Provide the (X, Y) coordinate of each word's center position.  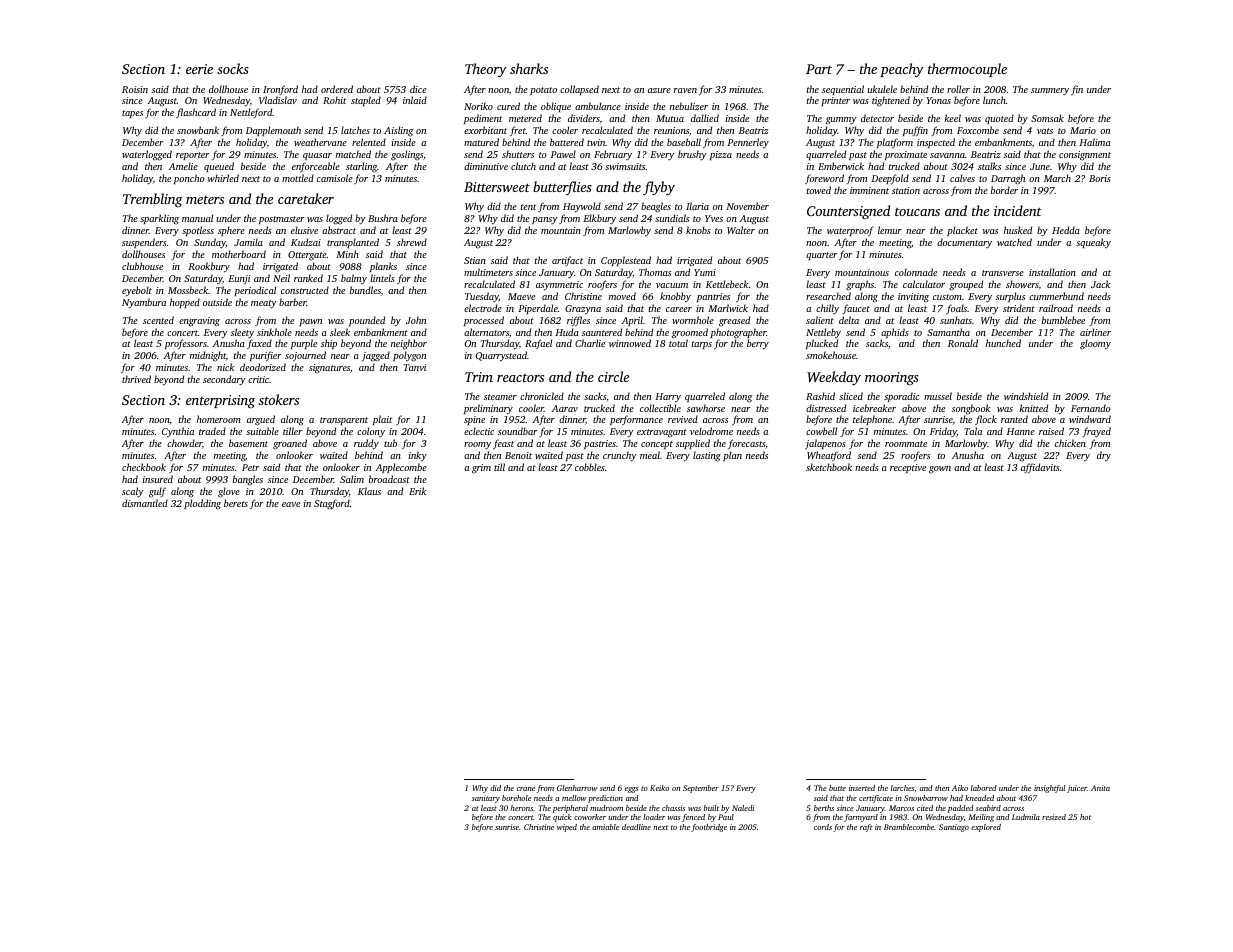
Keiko (659, 788)
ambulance (598, 106)
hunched (1003, 343)
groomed (690, 333)
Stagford (332, 504)
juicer (1077, 789)
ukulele (882, 89)
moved (622, 296)
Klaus (369, 491)
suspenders (144, 243)
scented (158, 320)
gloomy (1095, 344)
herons (521, 808)
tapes (132, 114)
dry (1104, 456)
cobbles (590, 467)
